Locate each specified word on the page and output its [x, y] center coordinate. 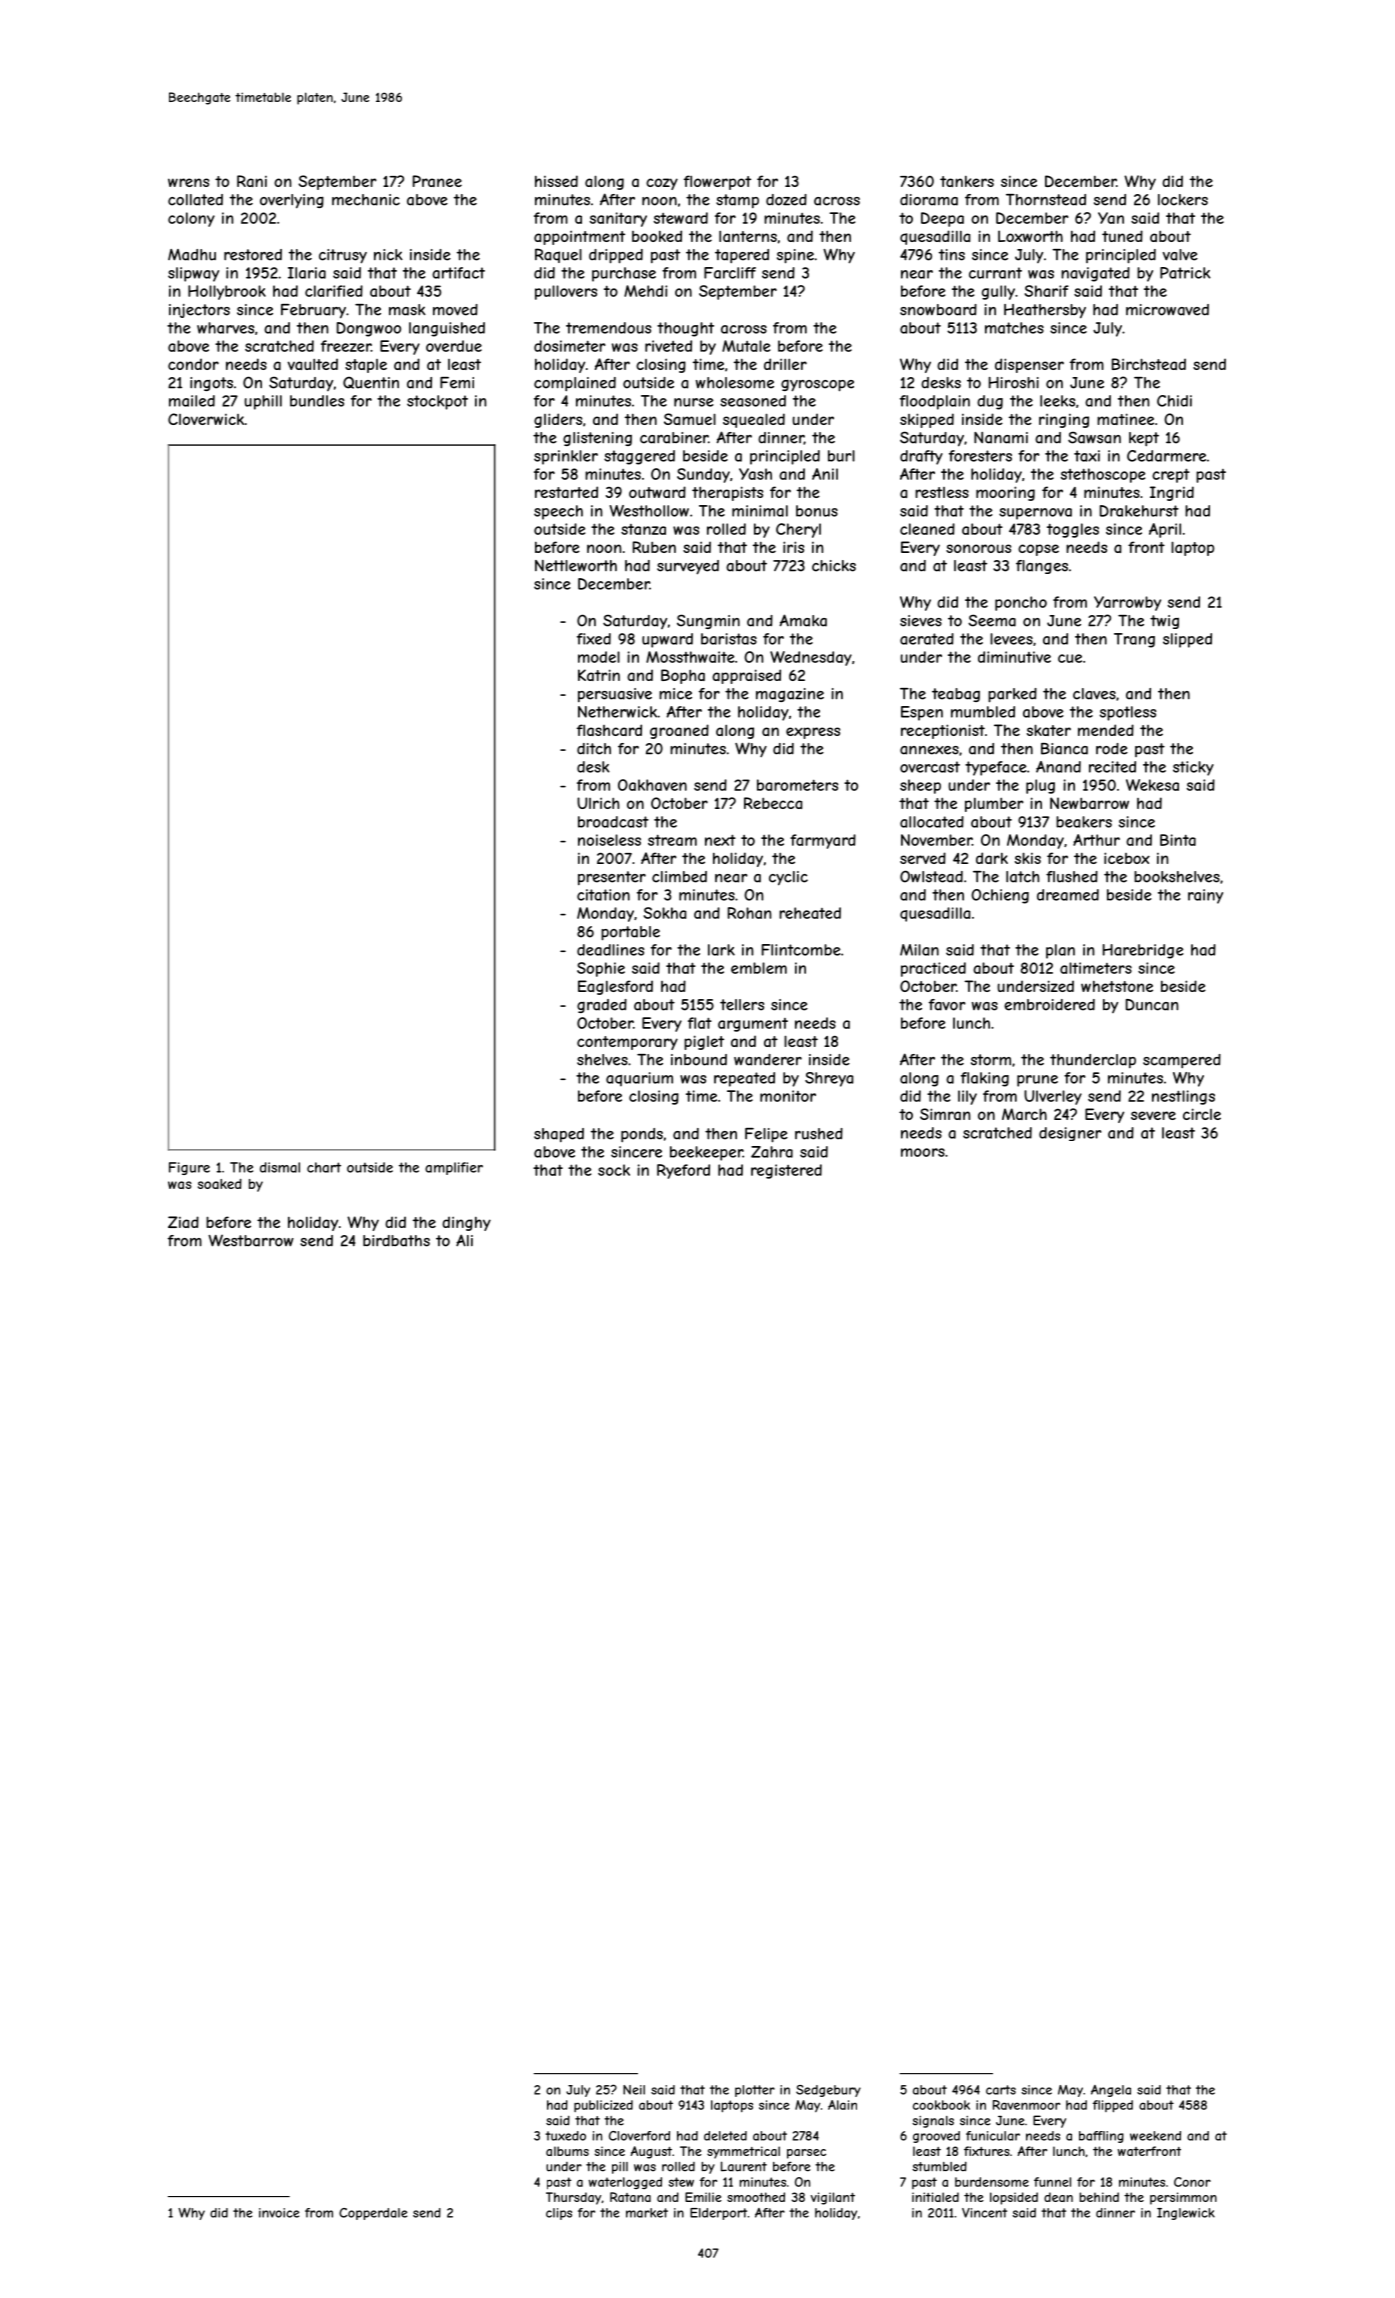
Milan [919, 950]
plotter [755, 2091]
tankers [967, 181]
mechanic [366, 200]
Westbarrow [251, 1240]
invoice [279, 2213]
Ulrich [598, 803]
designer [1070, 1134]
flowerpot [717, 182]
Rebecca [773, 803]
